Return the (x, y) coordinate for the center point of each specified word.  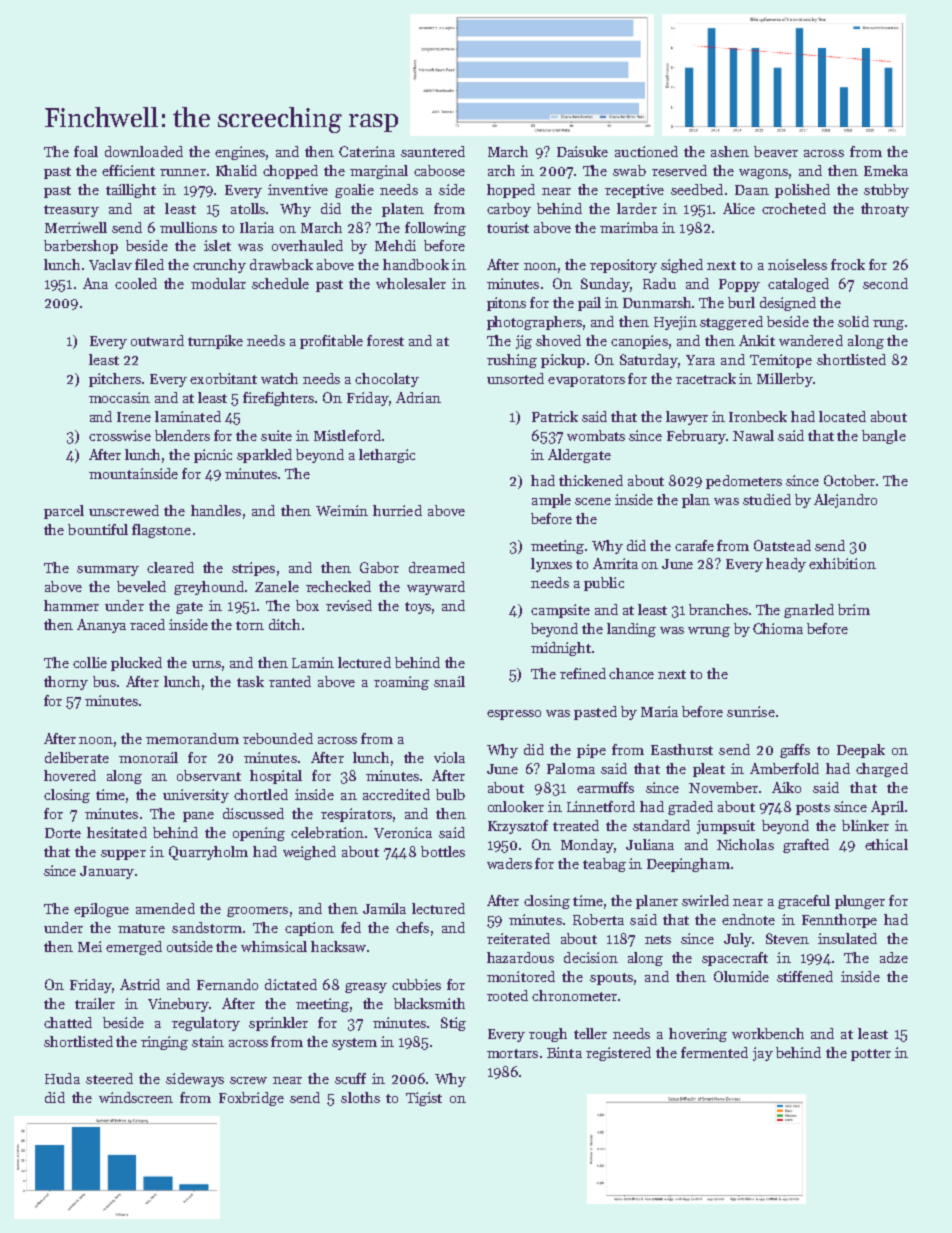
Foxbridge (251, 1099)
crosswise (120, 435)
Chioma (778, 628)
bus (104, 681)
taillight (131, 191)
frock (848, 264)
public (604, 584)
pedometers (744, 482)
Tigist (424, 1099)
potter (871, 1055)
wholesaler (411, 283)
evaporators (586, 381)
